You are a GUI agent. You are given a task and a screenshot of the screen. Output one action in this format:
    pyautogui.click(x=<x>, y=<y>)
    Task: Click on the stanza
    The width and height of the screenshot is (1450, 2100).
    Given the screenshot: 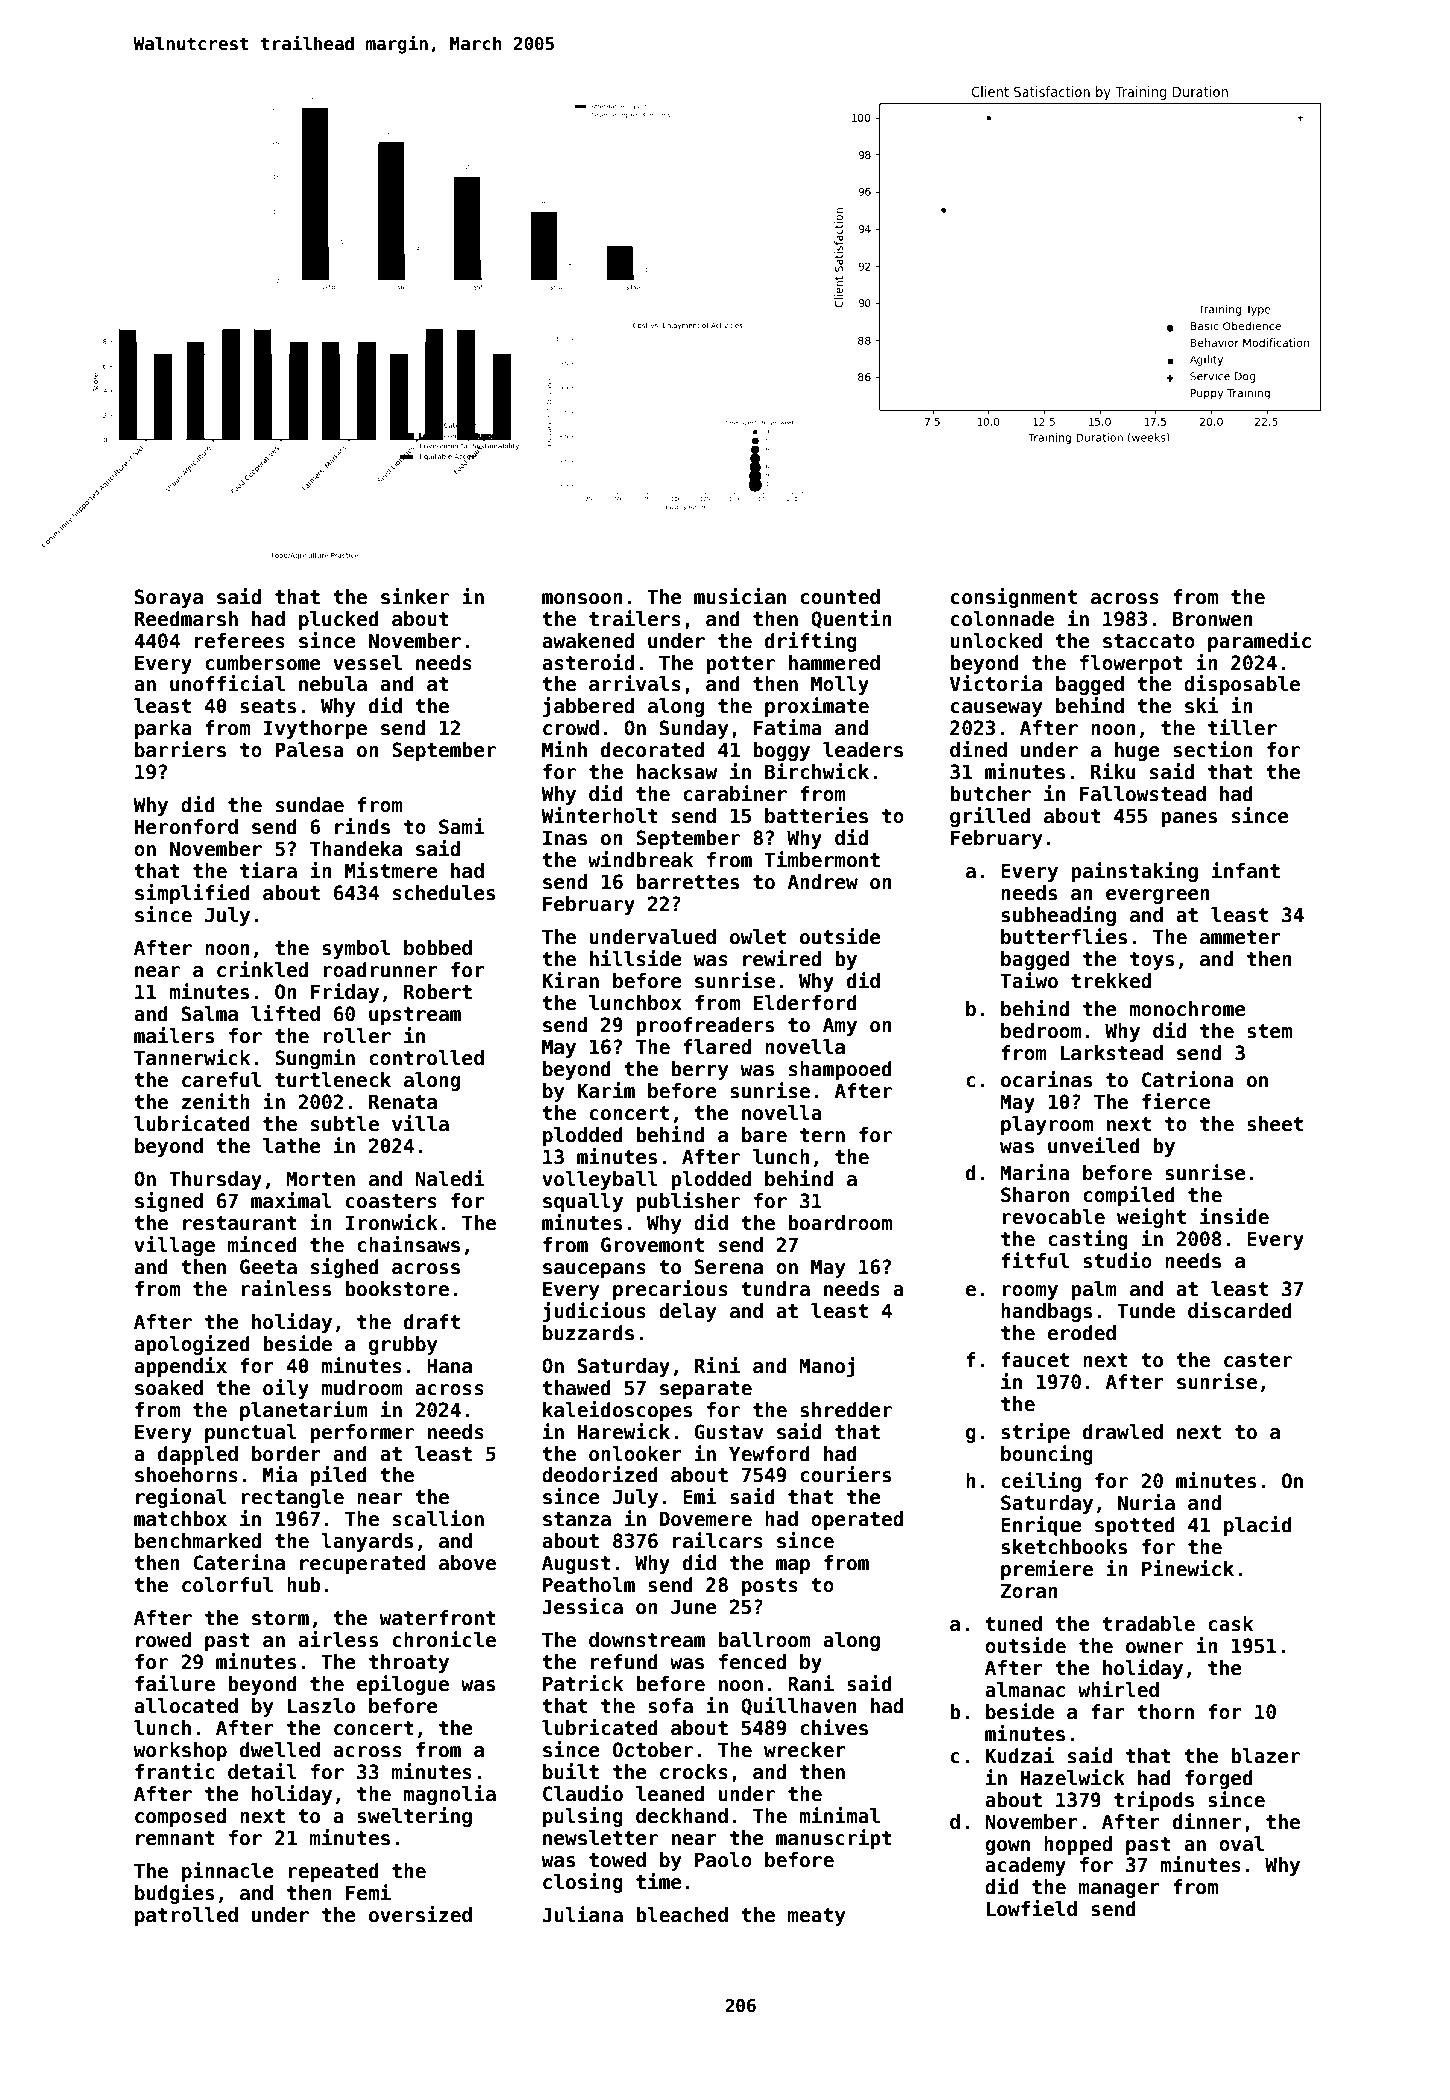 What is the action you would take?
    pyautogui.click(x=577, y=1519)
